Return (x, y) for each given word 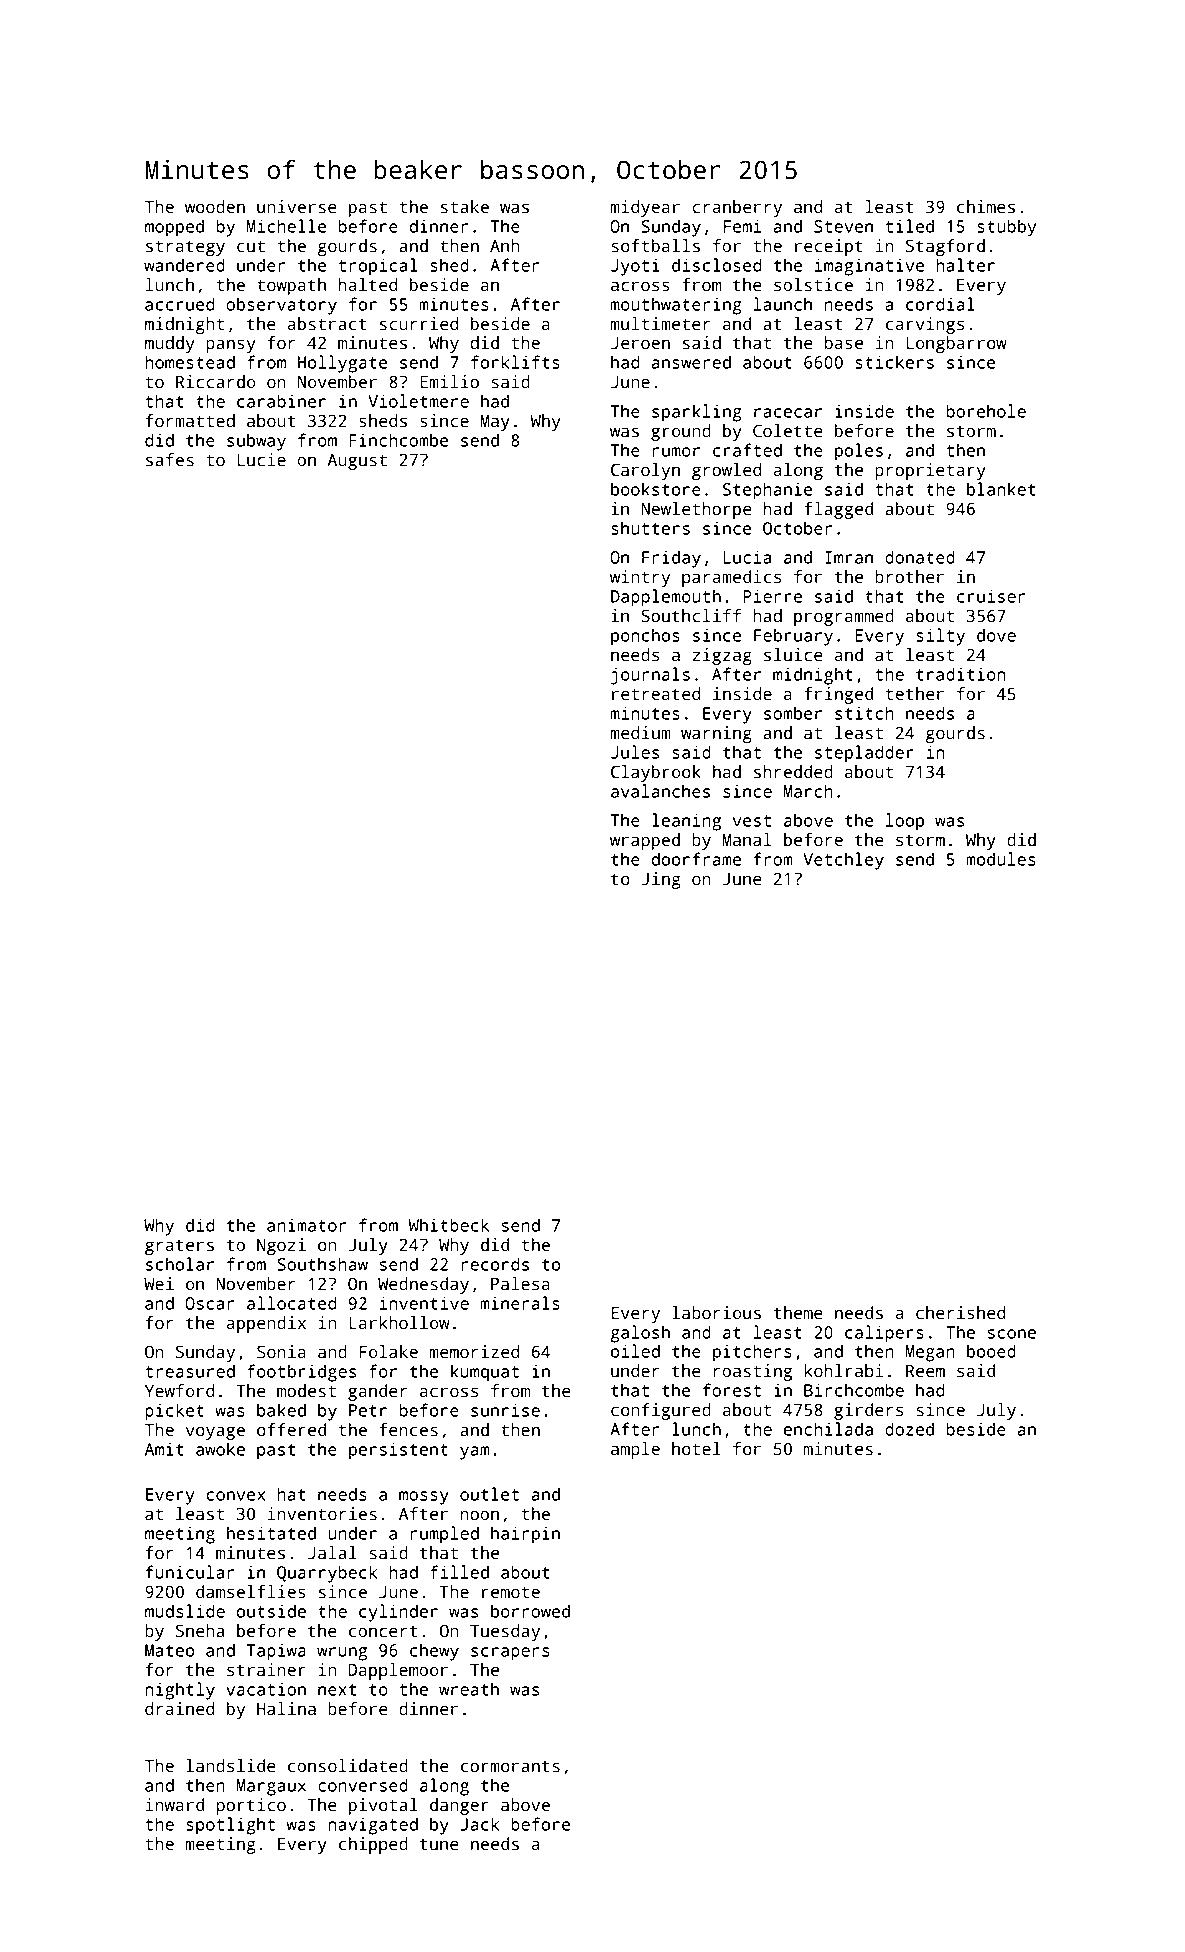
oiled (635, 1351)
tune (439, 1844)
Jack (479, 1824)
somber (793, 713)
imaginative (869, 267)
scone (1012, 1334)
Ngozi (281, 1246)
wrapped (645, 841)
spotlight (230, 1826)
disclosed (717, 265)
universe (297, 207)
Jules (635, 752)
